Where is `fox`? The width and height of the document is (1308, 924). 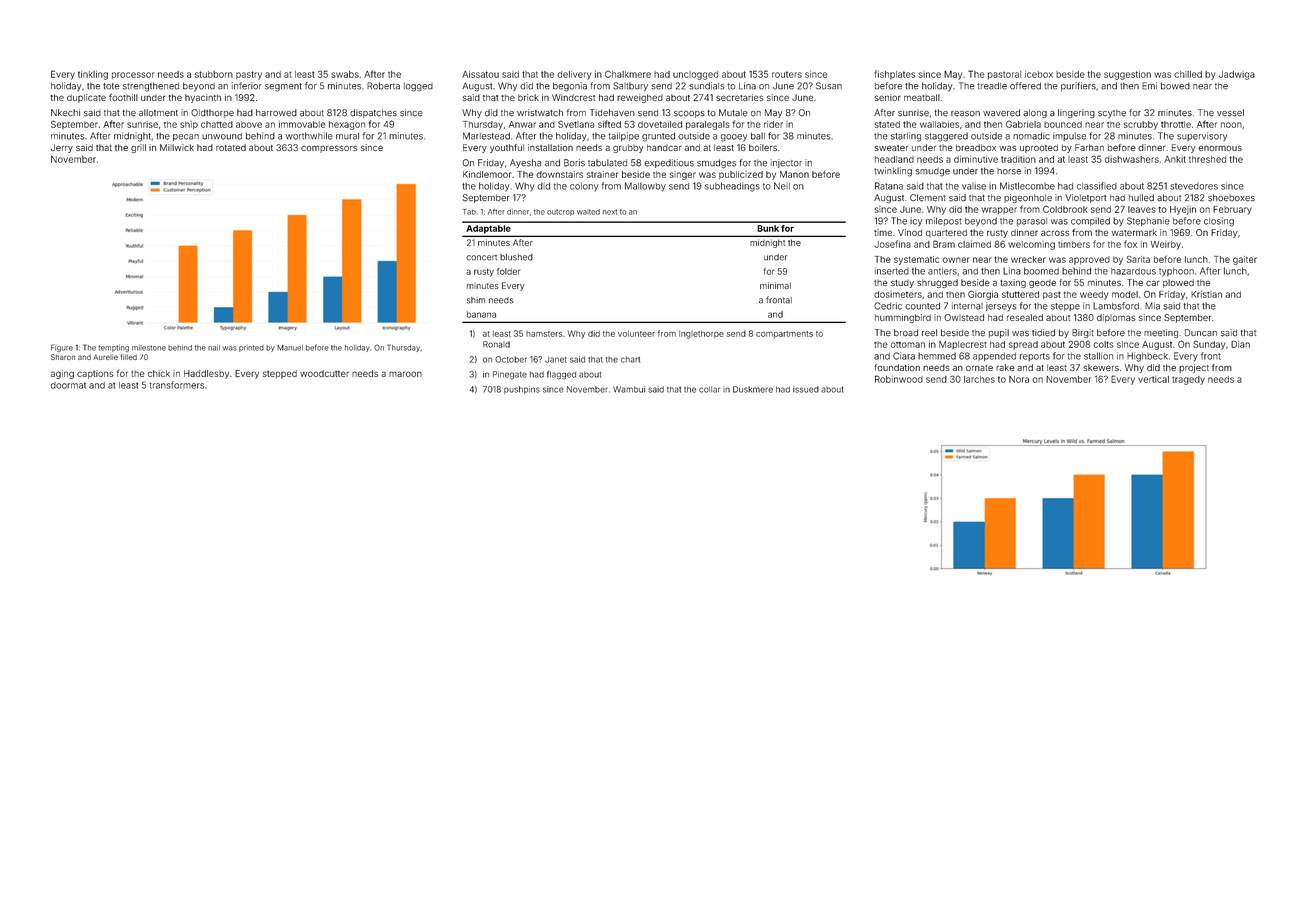
fox is located at coordinates (1130, 244).
